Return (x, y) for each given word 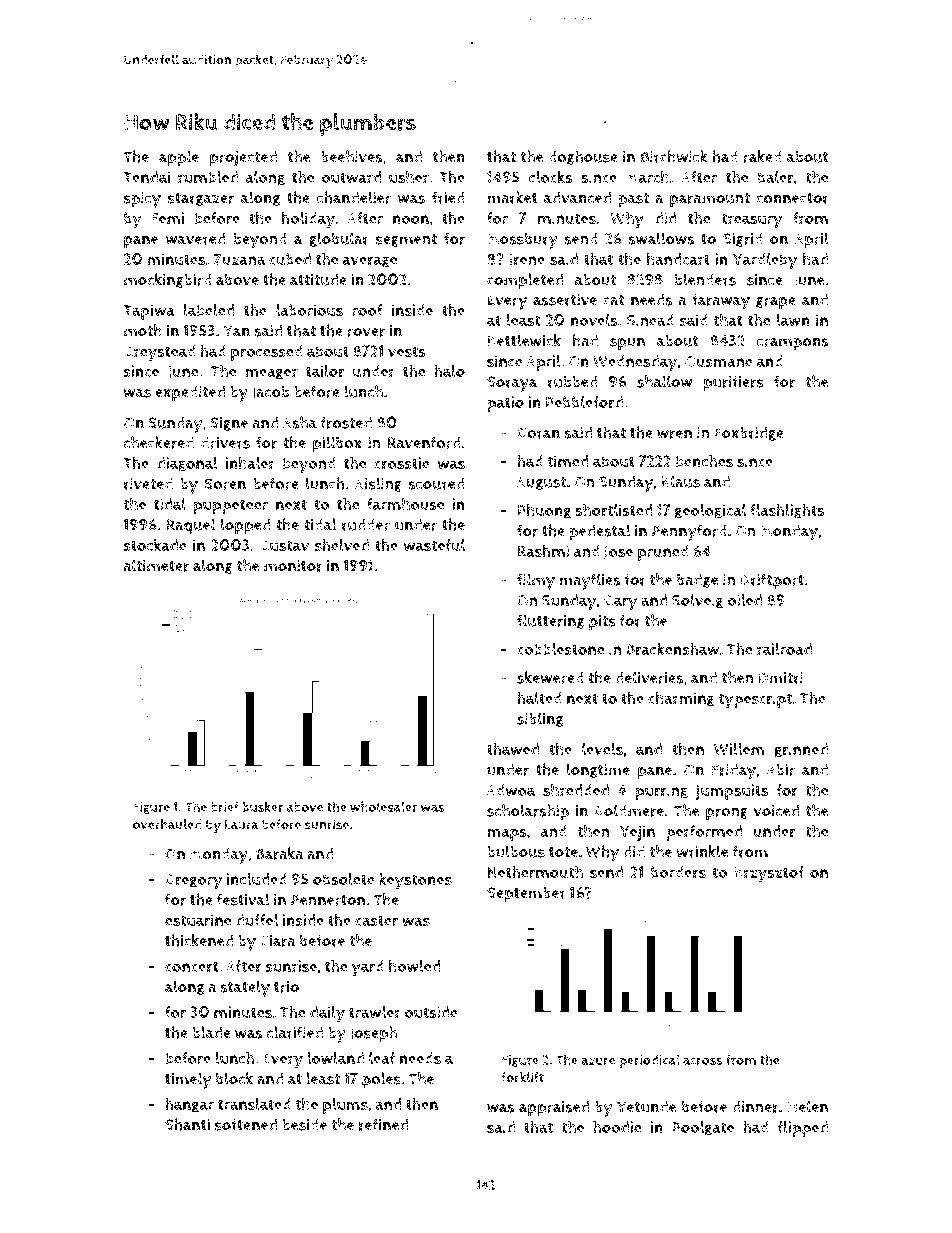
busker (263, 806)
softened (246, 1124)
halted (539, 698)
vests (407, 351)
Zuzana (239, 259)
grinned (801, 750)
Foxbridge (749, 433)
